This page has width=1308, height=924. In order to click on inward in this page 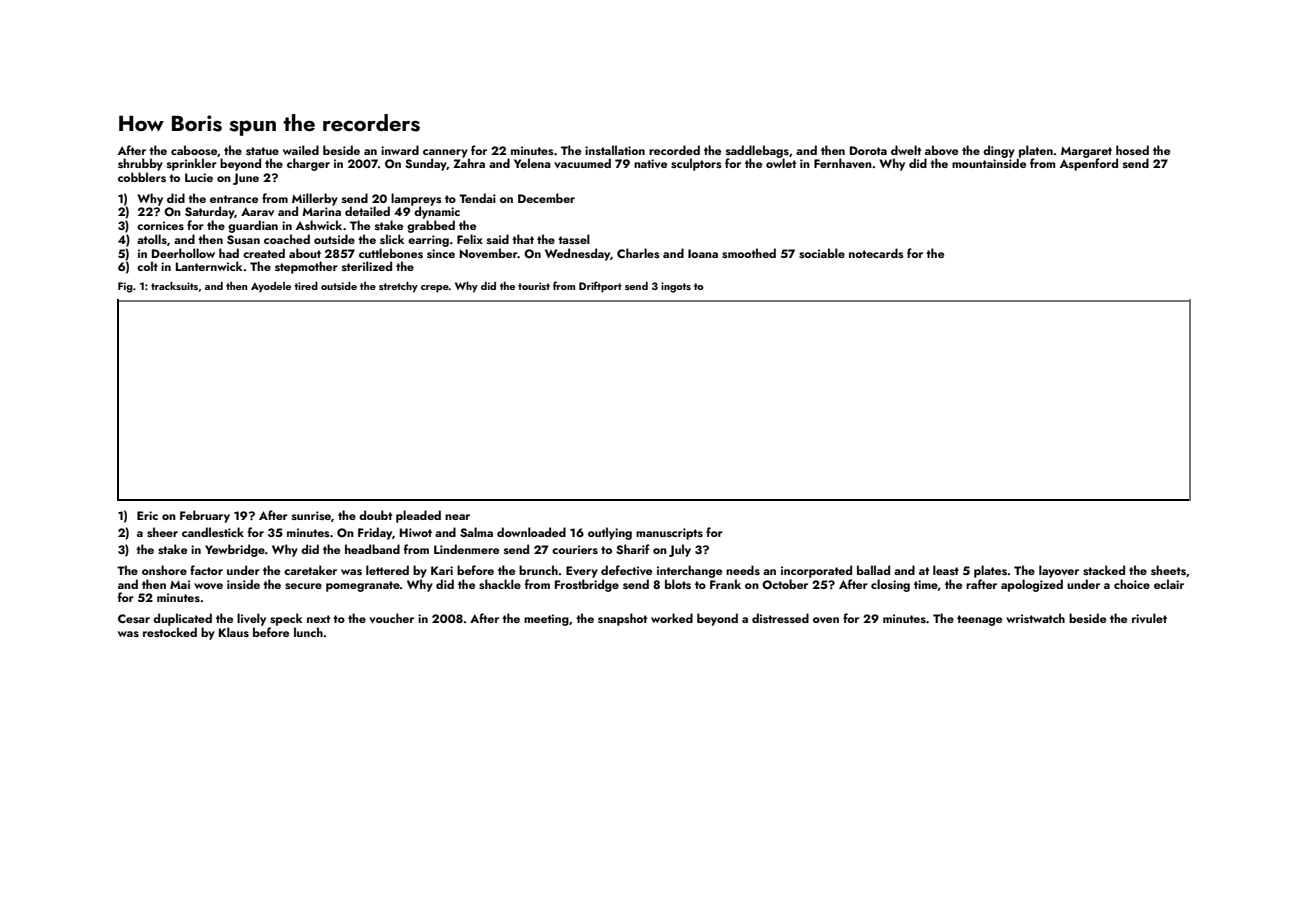, I will do `click(400, 150)`.
